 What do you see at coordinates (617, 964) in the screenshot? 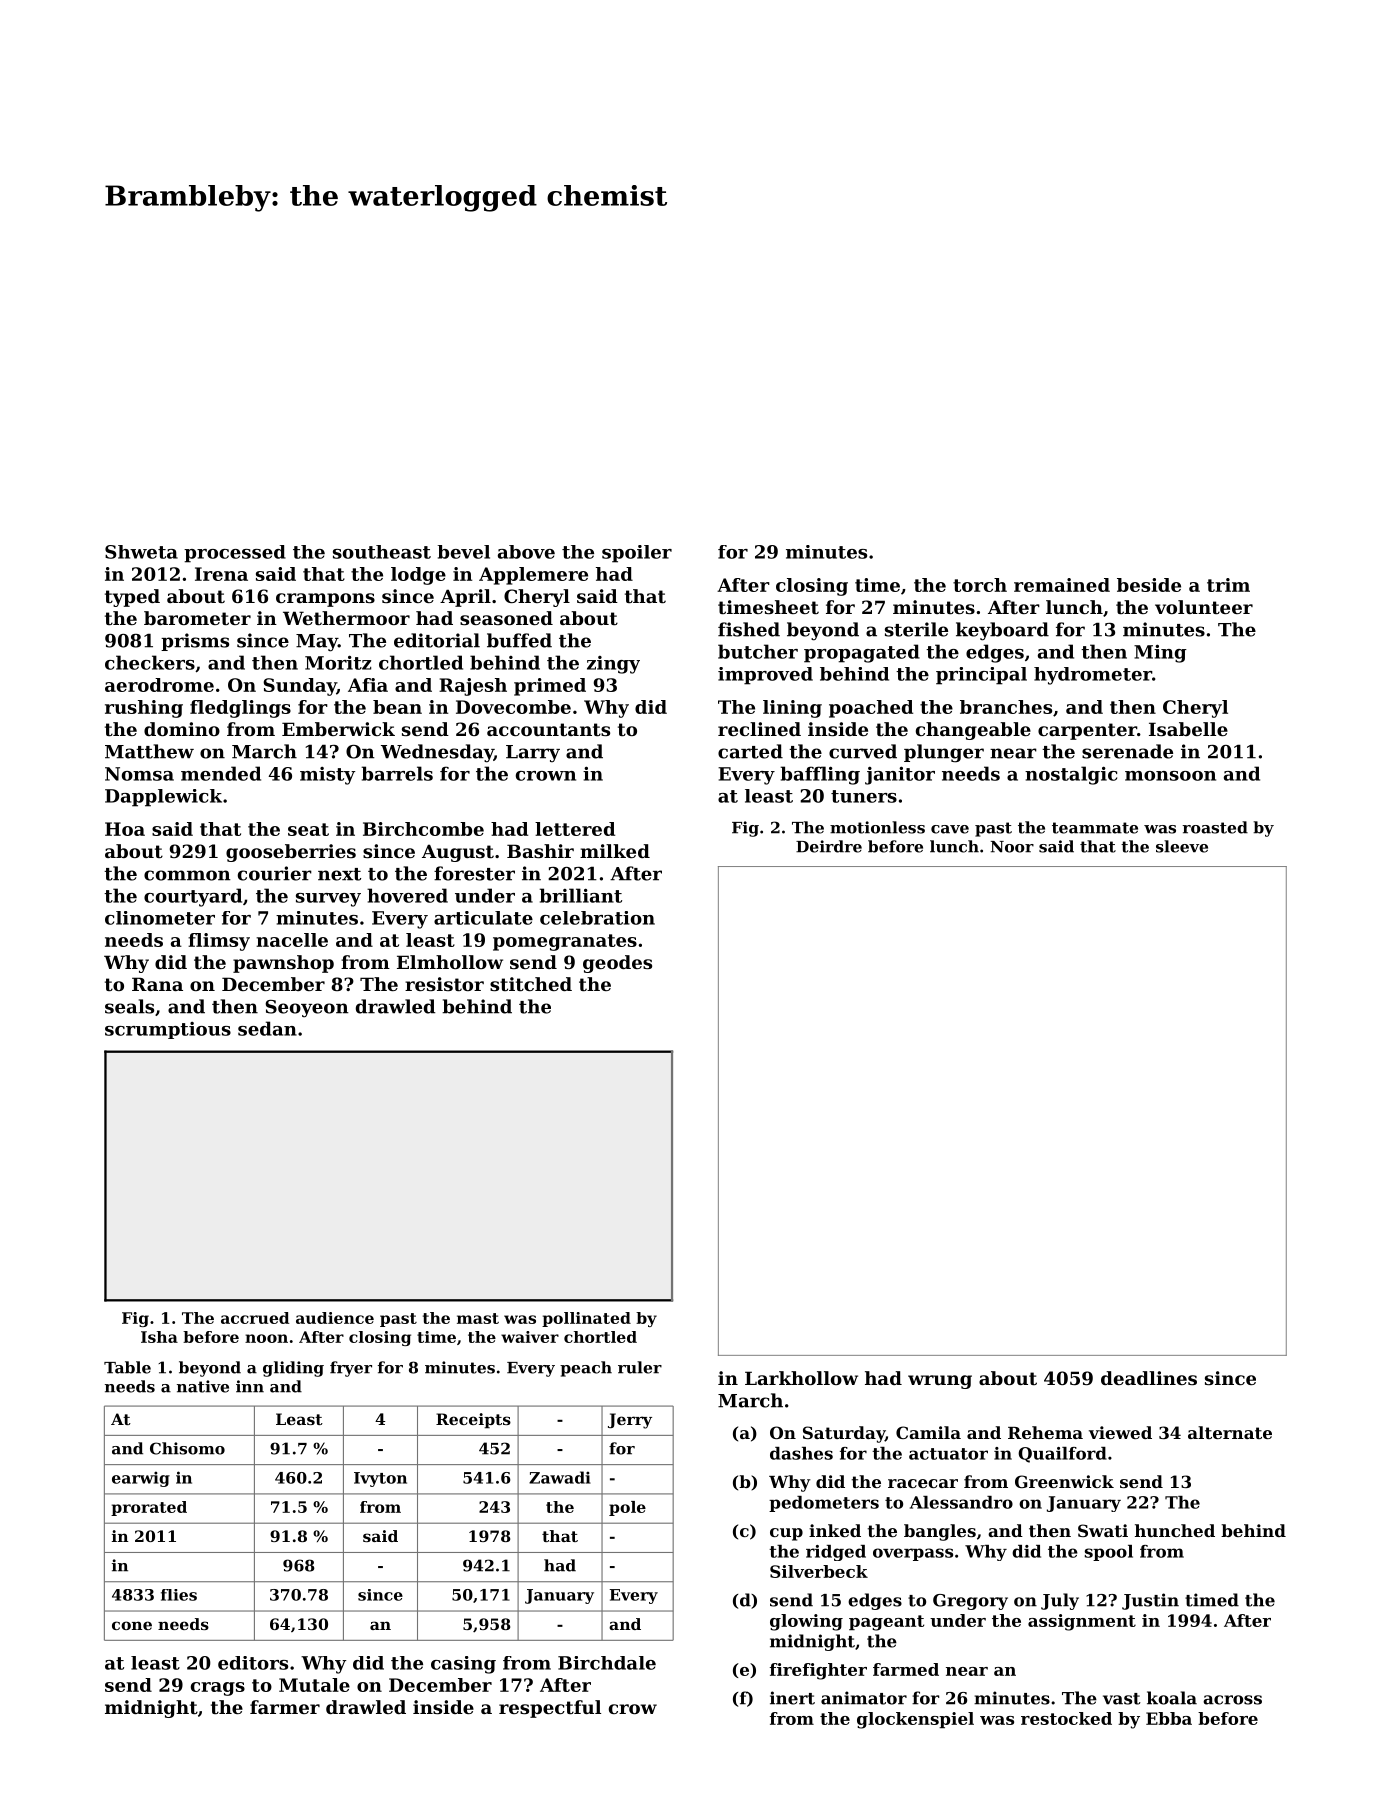
I see `geodes` at bounding box center [617, 964].
